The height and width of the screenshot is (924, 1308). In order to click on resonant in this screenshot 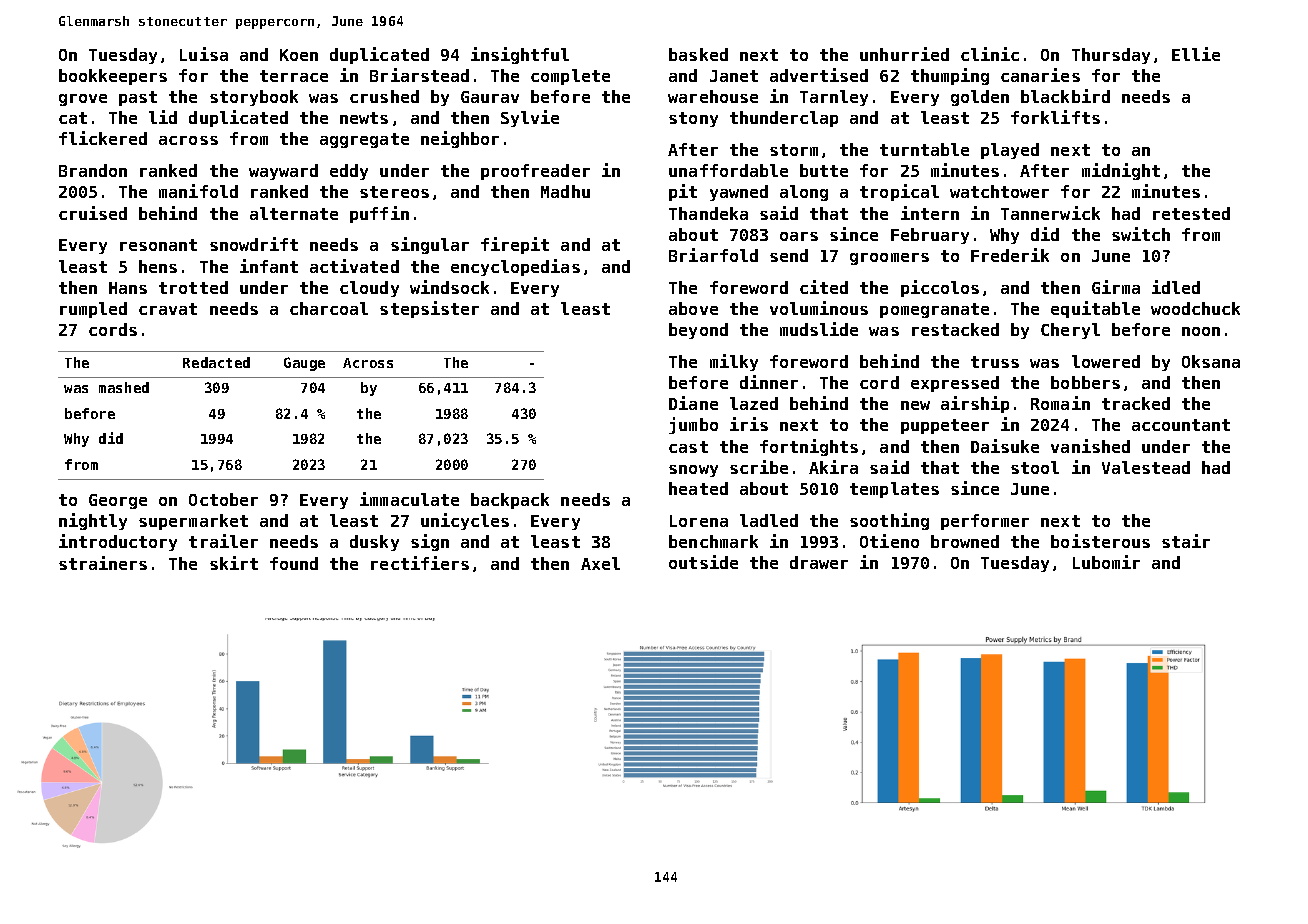, I will do `click(158, 245)`.
